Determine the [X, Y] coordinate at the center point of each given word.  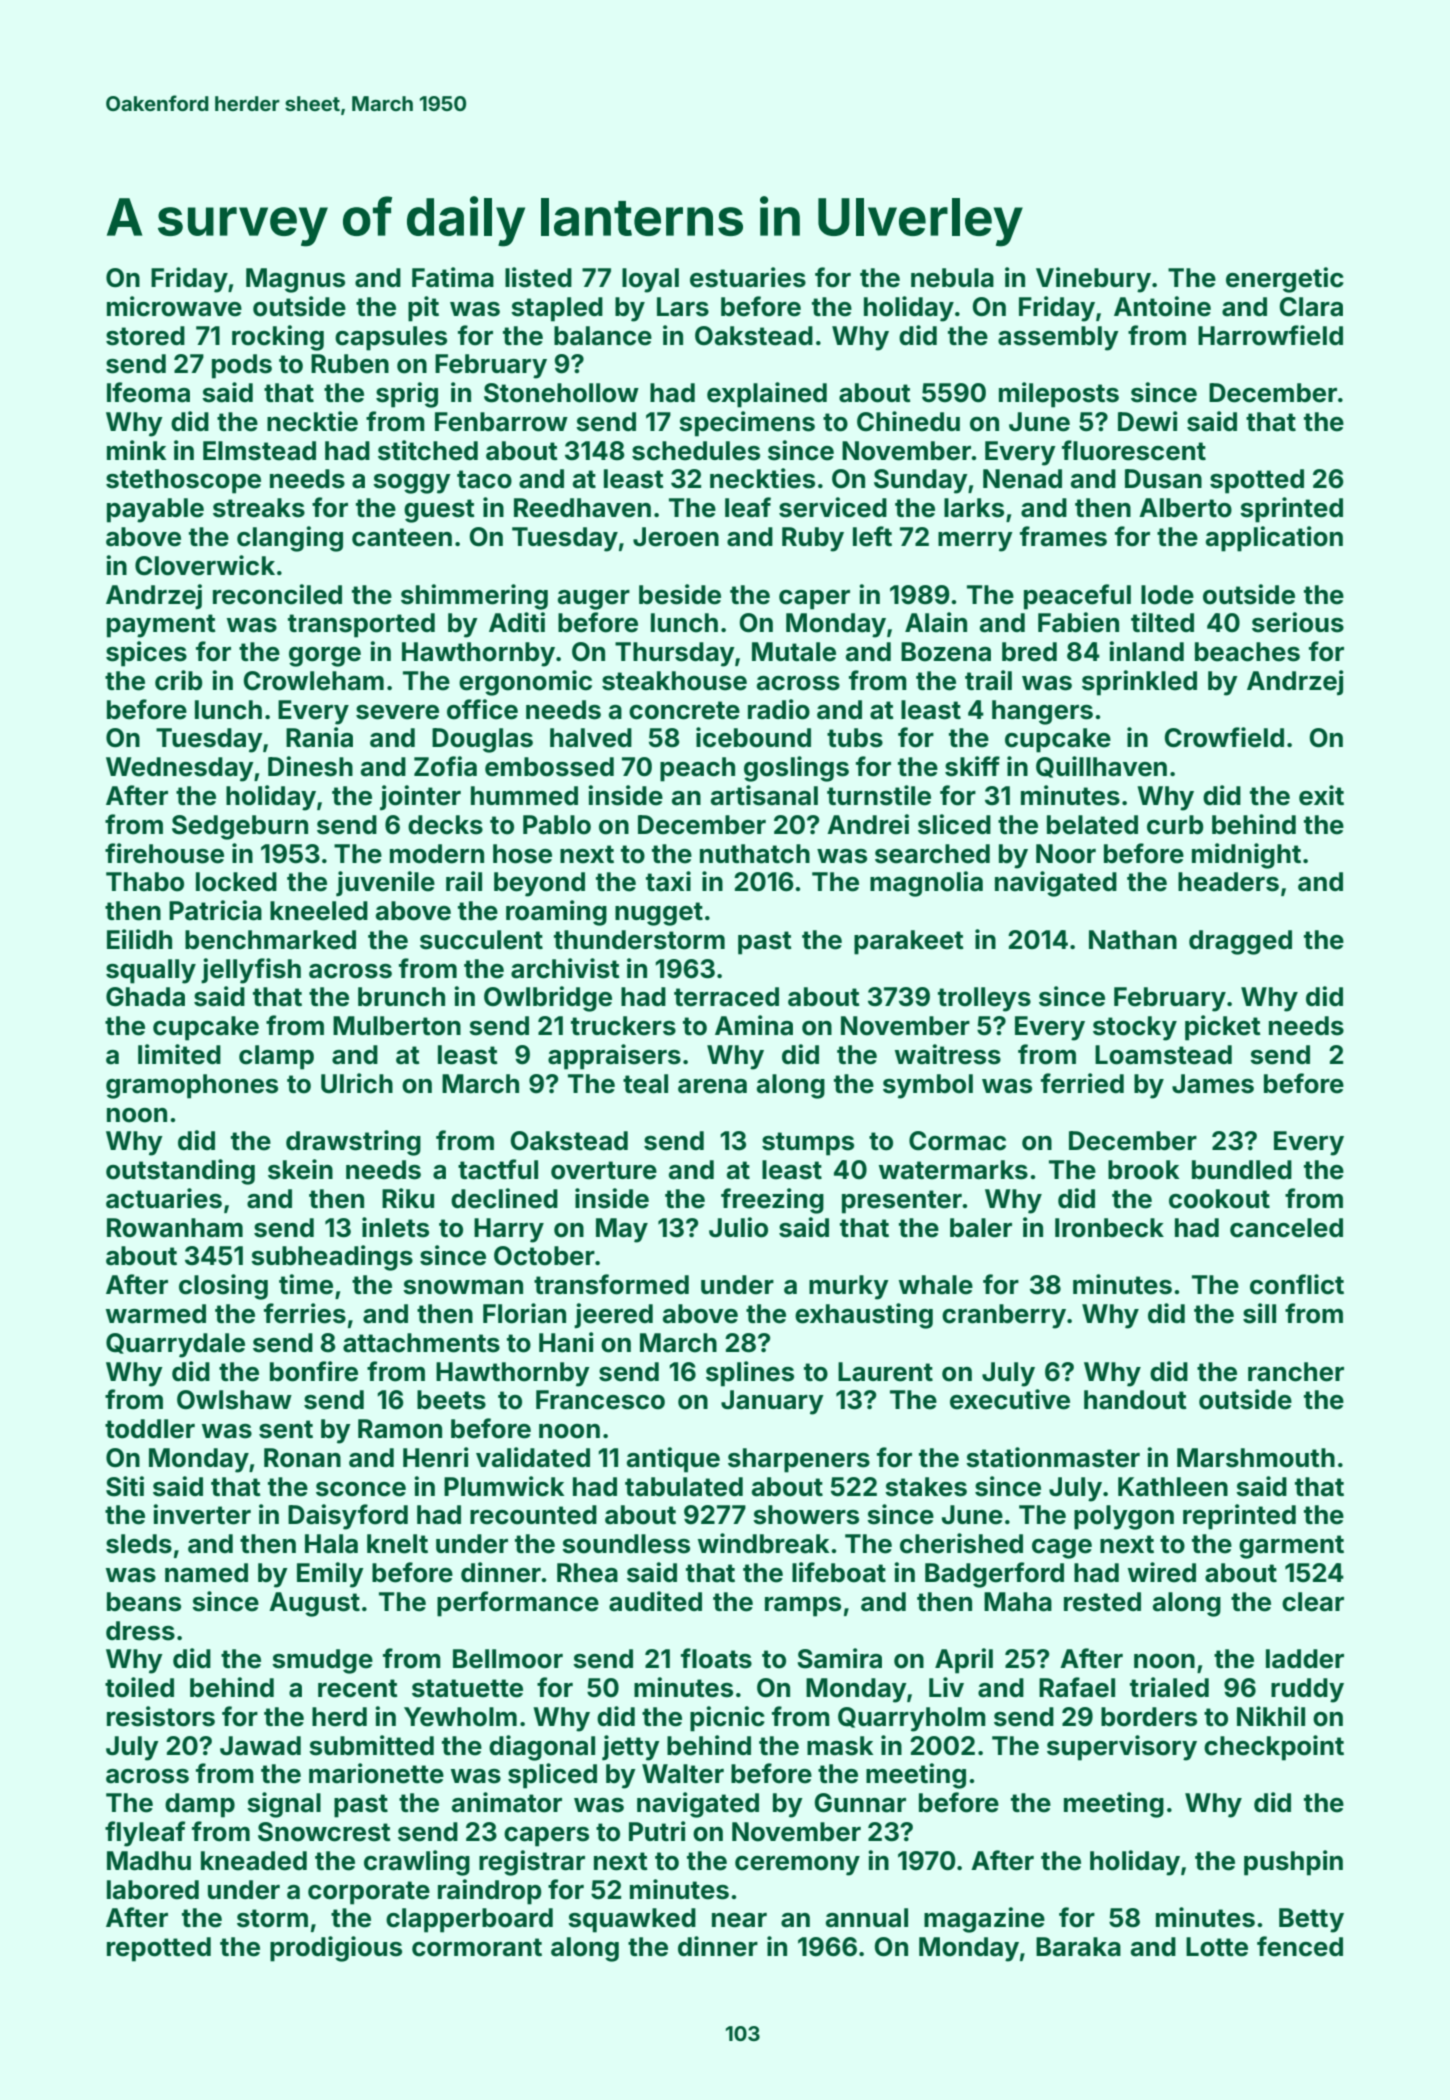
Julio [738, 1227]
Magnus [295, 280]
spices [146, 654]
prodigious [336, 1949]
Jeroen [676, 537]
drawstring [353, 1143]
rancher [1296, 1372]
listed [538, 277]
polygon [1124, 1517]
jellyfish [251, 971]
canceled [1286, 1228]
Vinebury [1093, 280]
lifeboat [839, 1572]
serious [1298, 622]
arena [712, 1086]
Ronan [302, 1458]
